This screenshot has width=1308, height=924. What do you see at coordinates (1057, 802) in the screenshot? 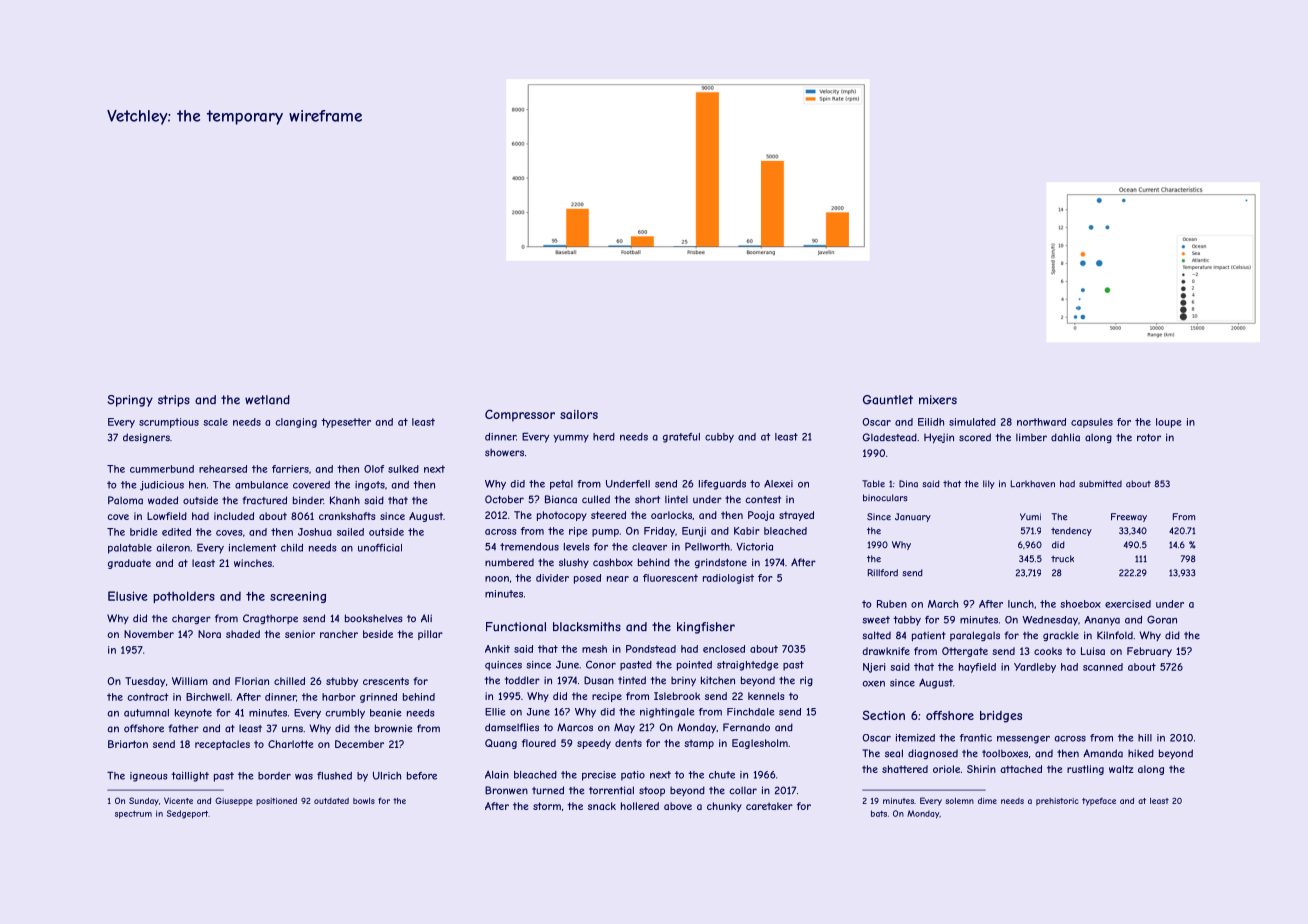
I see `prehistoric` at bounding box center [1057, 802].
